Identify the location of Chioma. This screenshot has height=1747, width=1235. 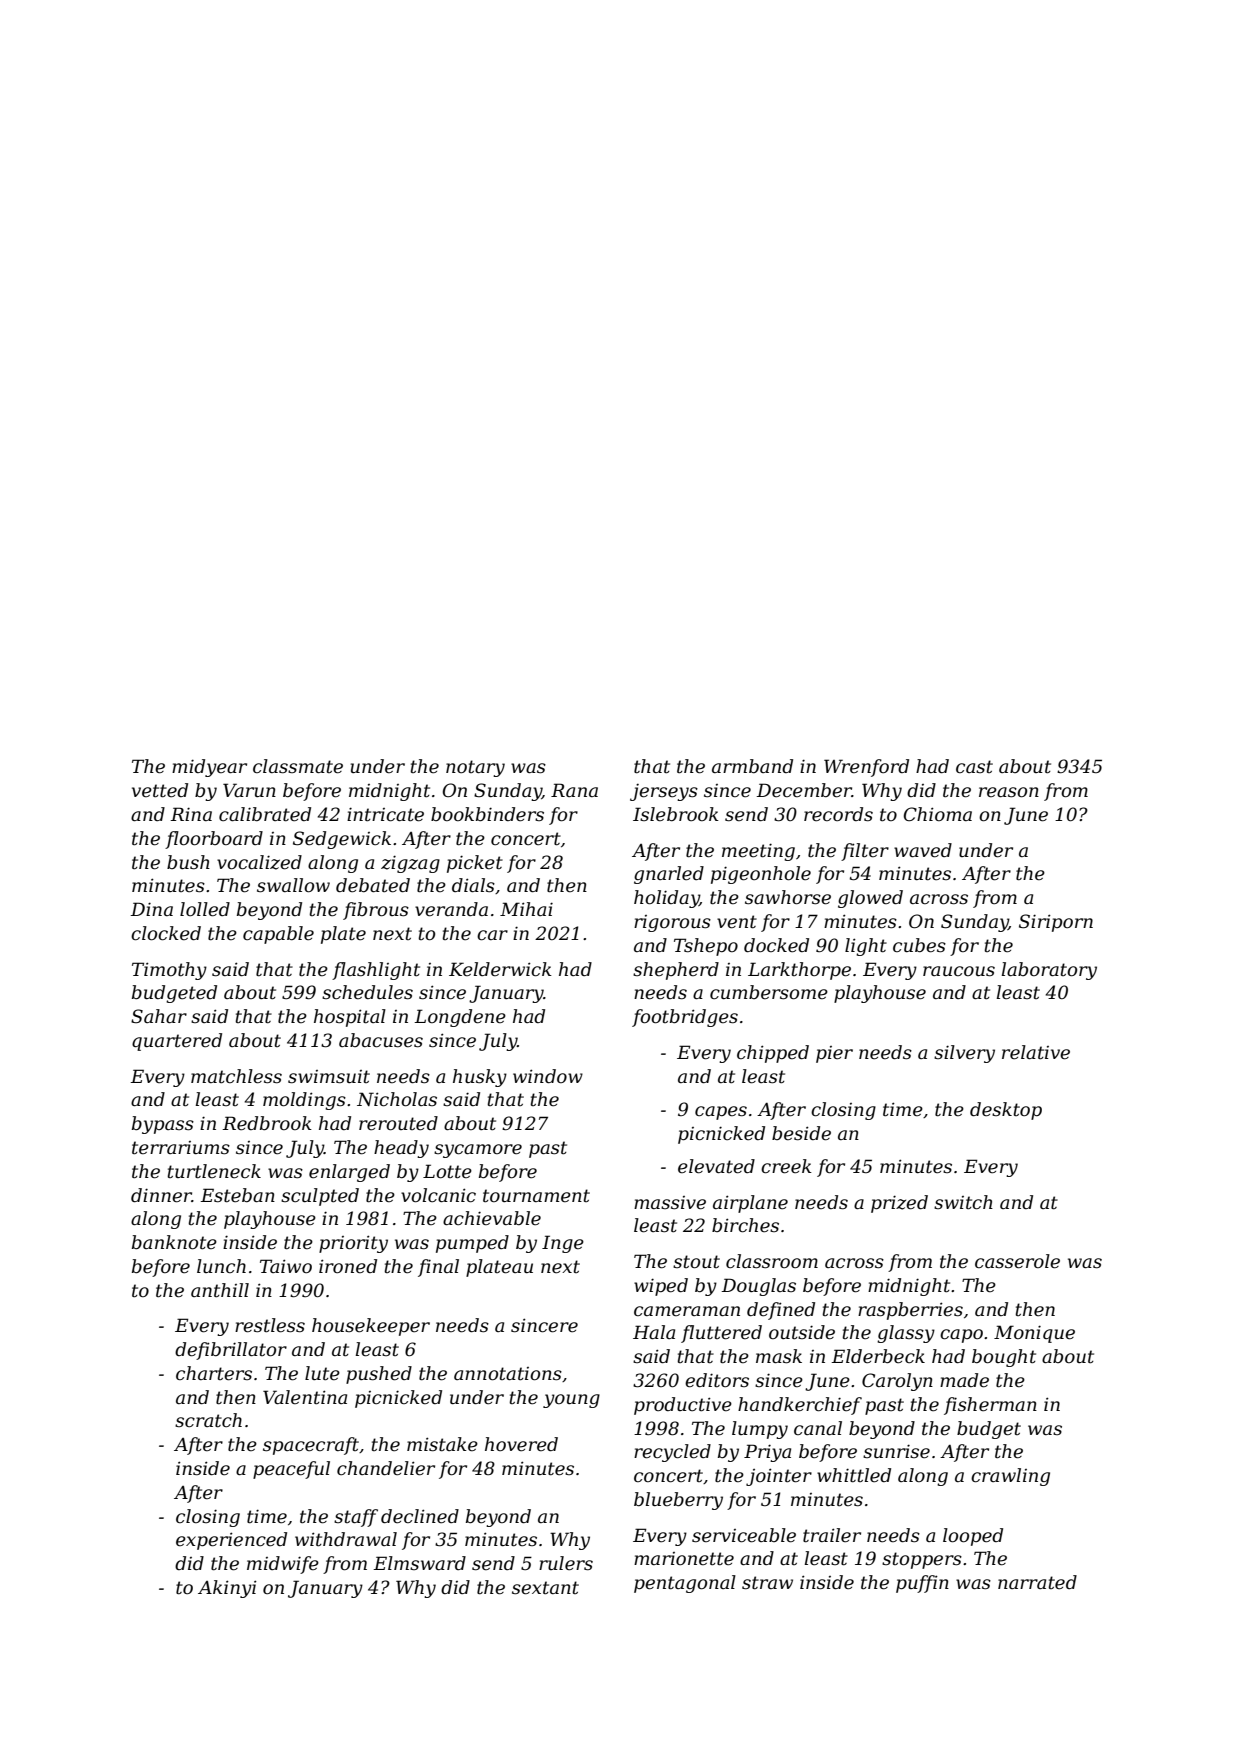
(938, 814).
